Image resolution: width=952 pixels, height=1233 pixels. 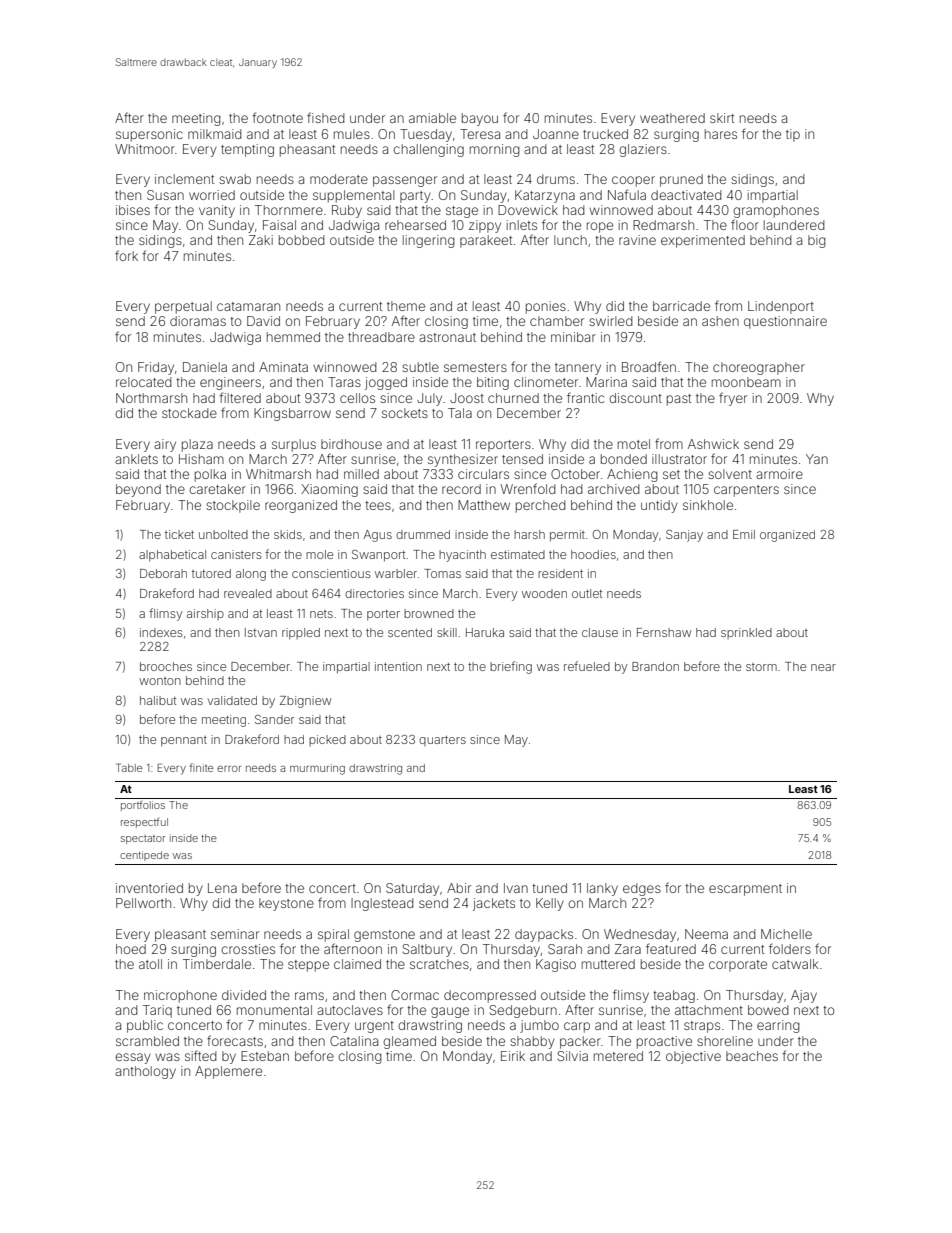 I want to click on Ajay, so click(x=804, y=996).
